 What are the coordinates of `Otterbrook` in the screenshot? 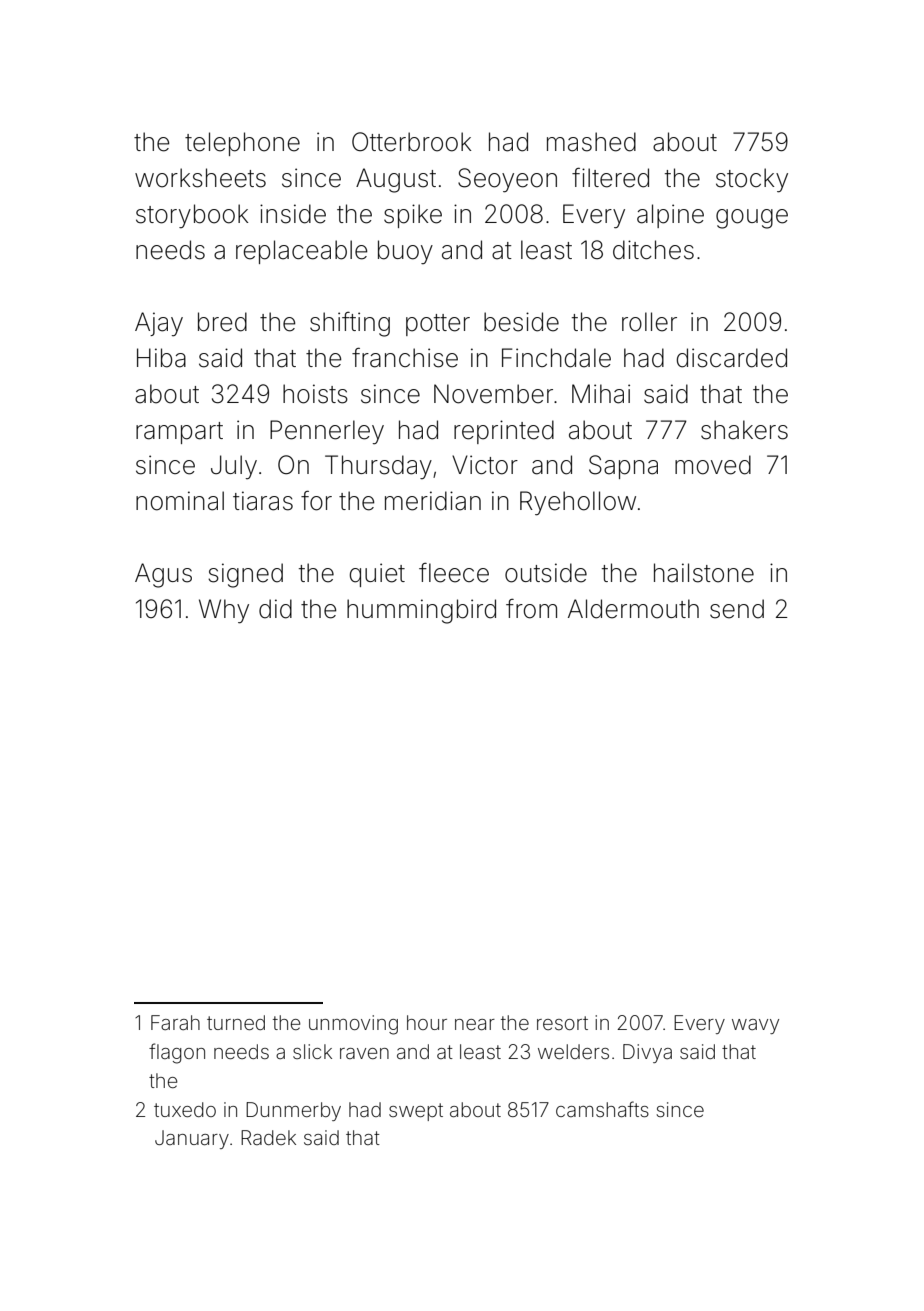 It's located at (411, 142).
